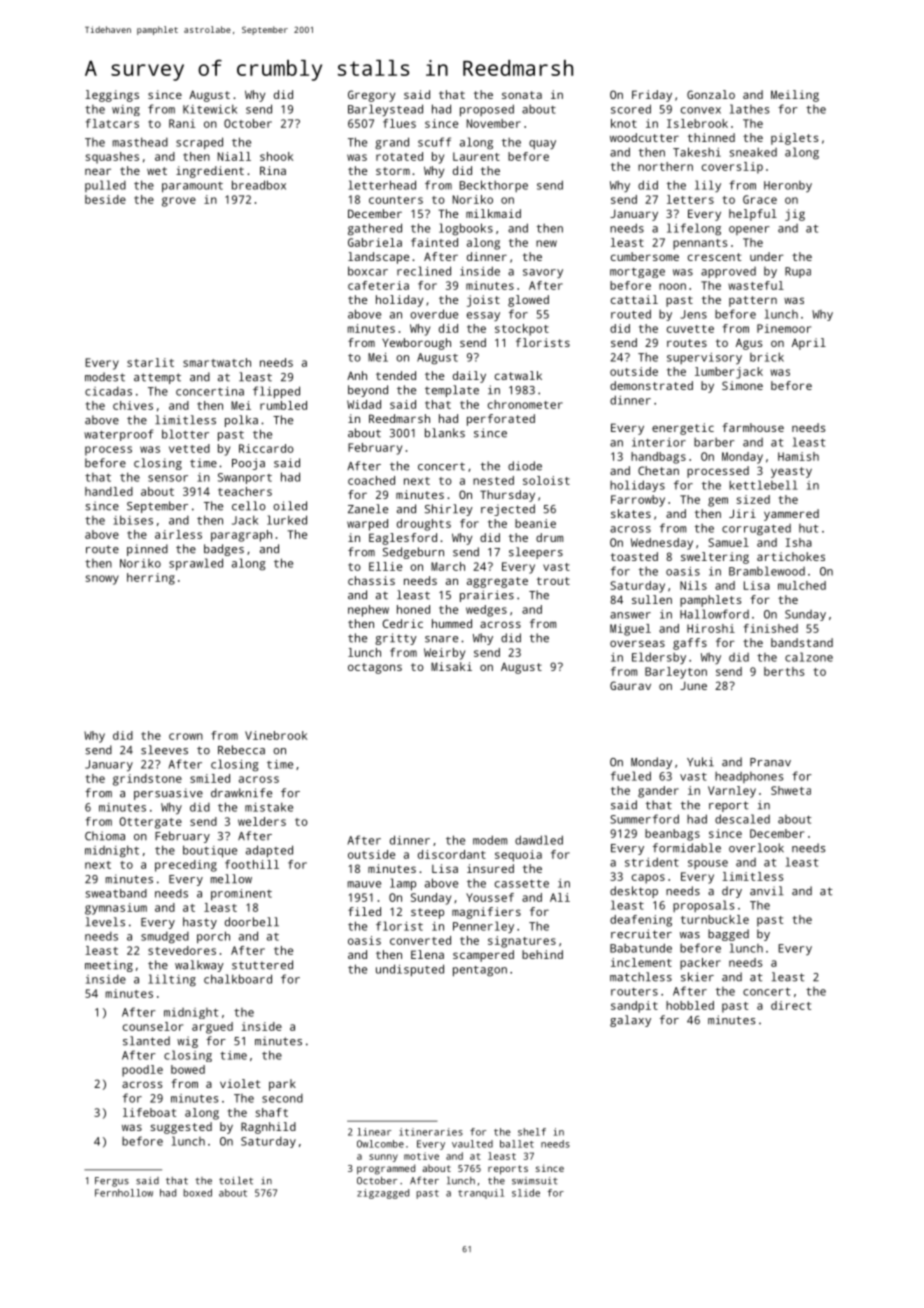 This image has width=924, height=1308. I want to click on leggings, so click(112, 96).
